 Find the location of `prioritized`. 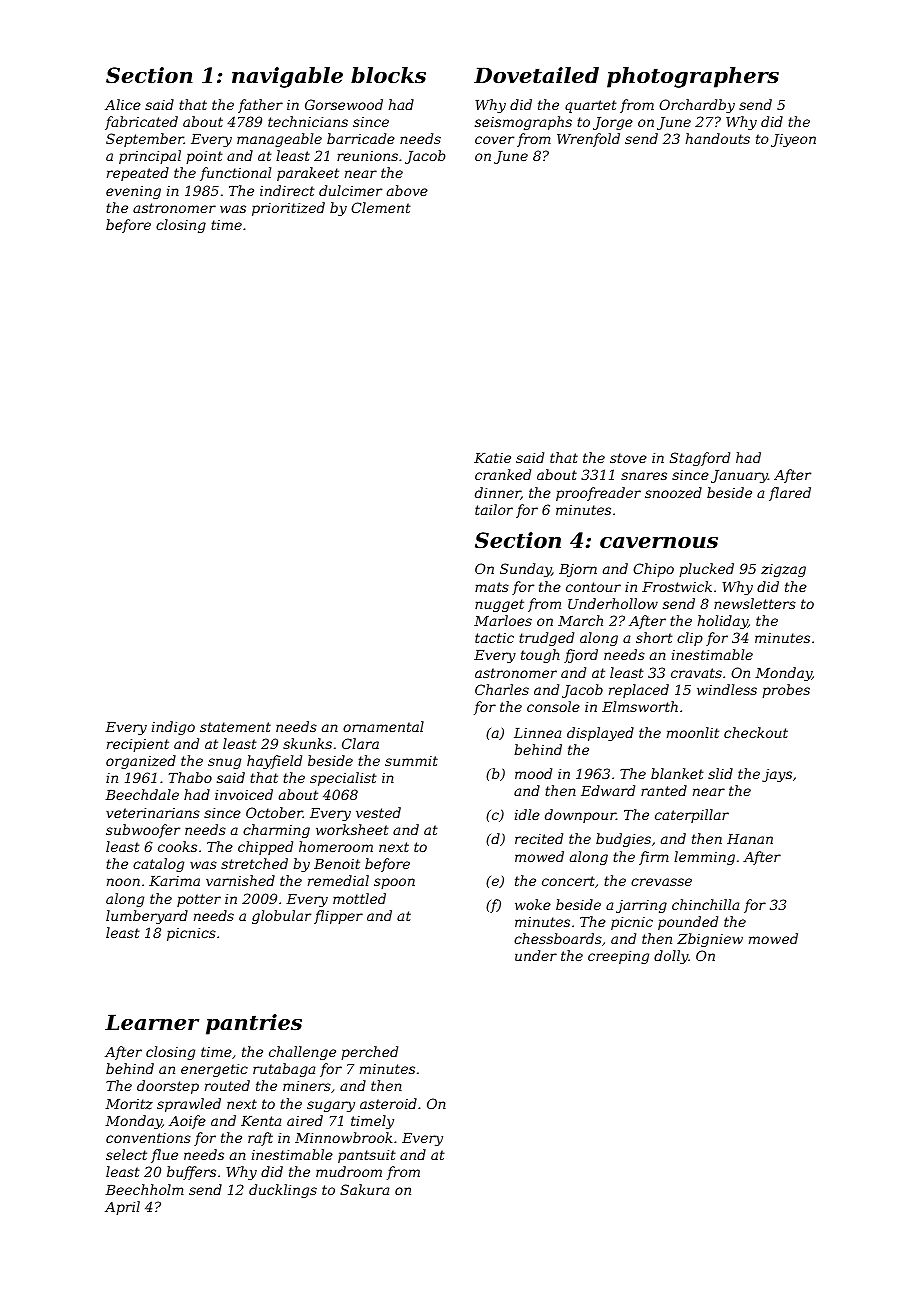

prioritized is located at coordinates (288, 209).
